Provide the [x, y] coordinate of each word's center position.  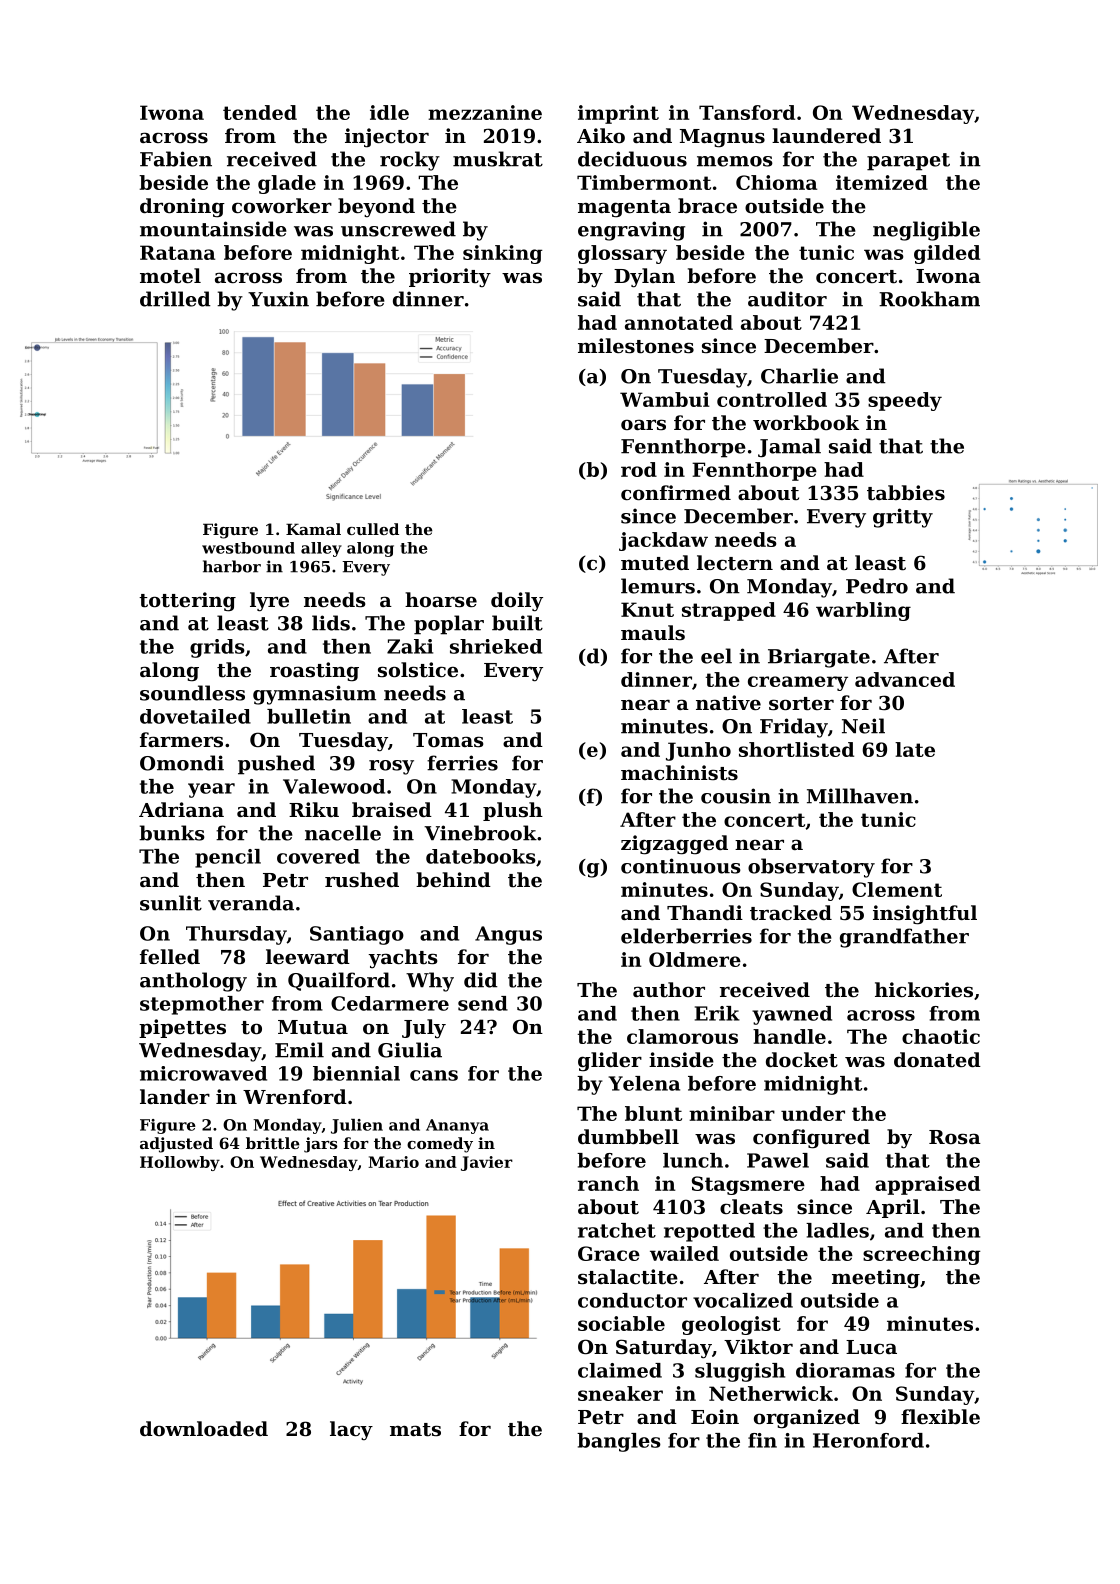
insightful [925, 915]
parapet [908, 162]
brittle [273, 1143]
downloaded [204, 1428]
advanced [905, 679]
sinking [502, 254]
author [669, 990]
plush [513, 811]
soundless [192, 693]
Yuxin [278, 299]
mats [415, 1430]
